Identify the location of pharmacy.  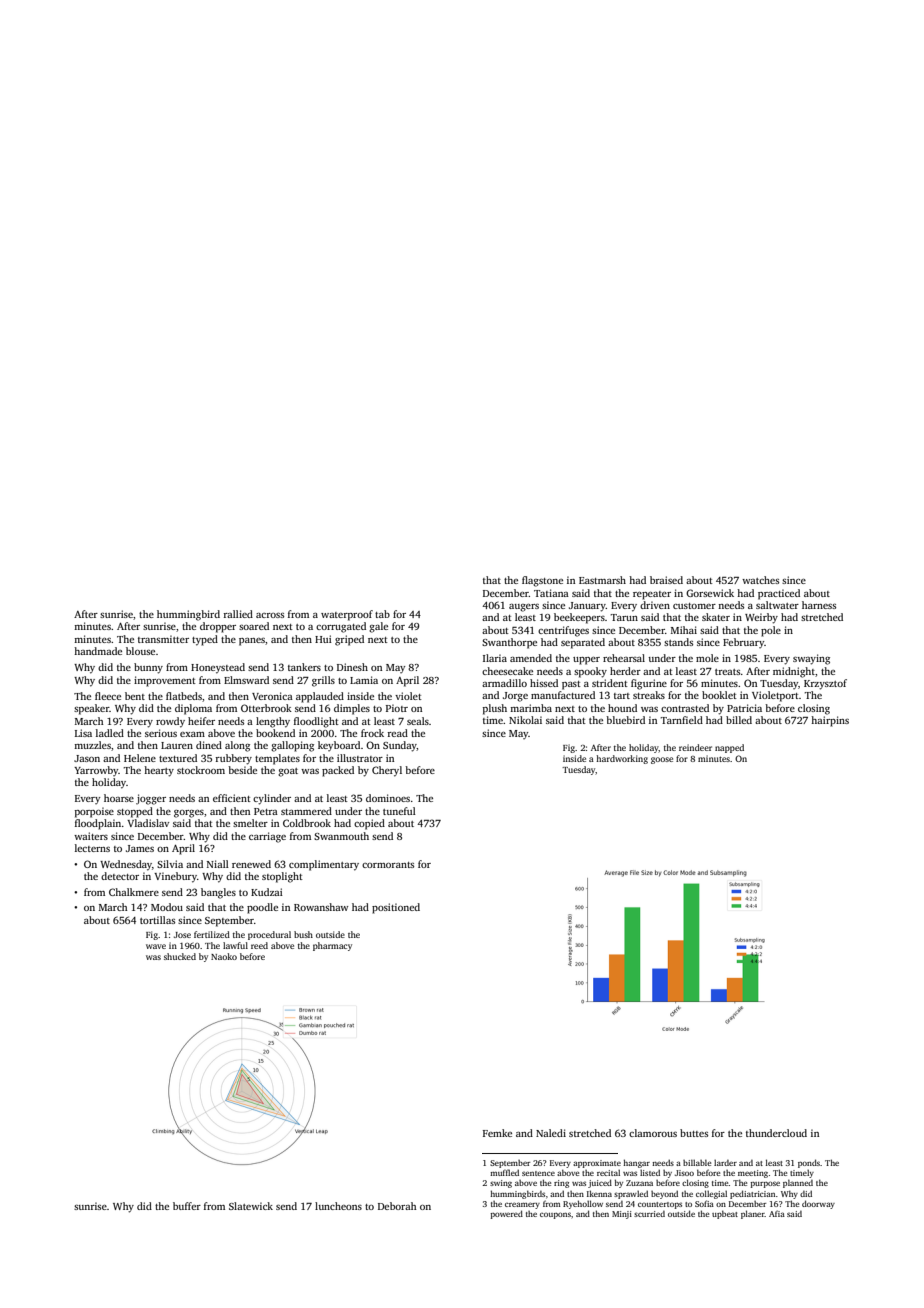
(332, 946).
